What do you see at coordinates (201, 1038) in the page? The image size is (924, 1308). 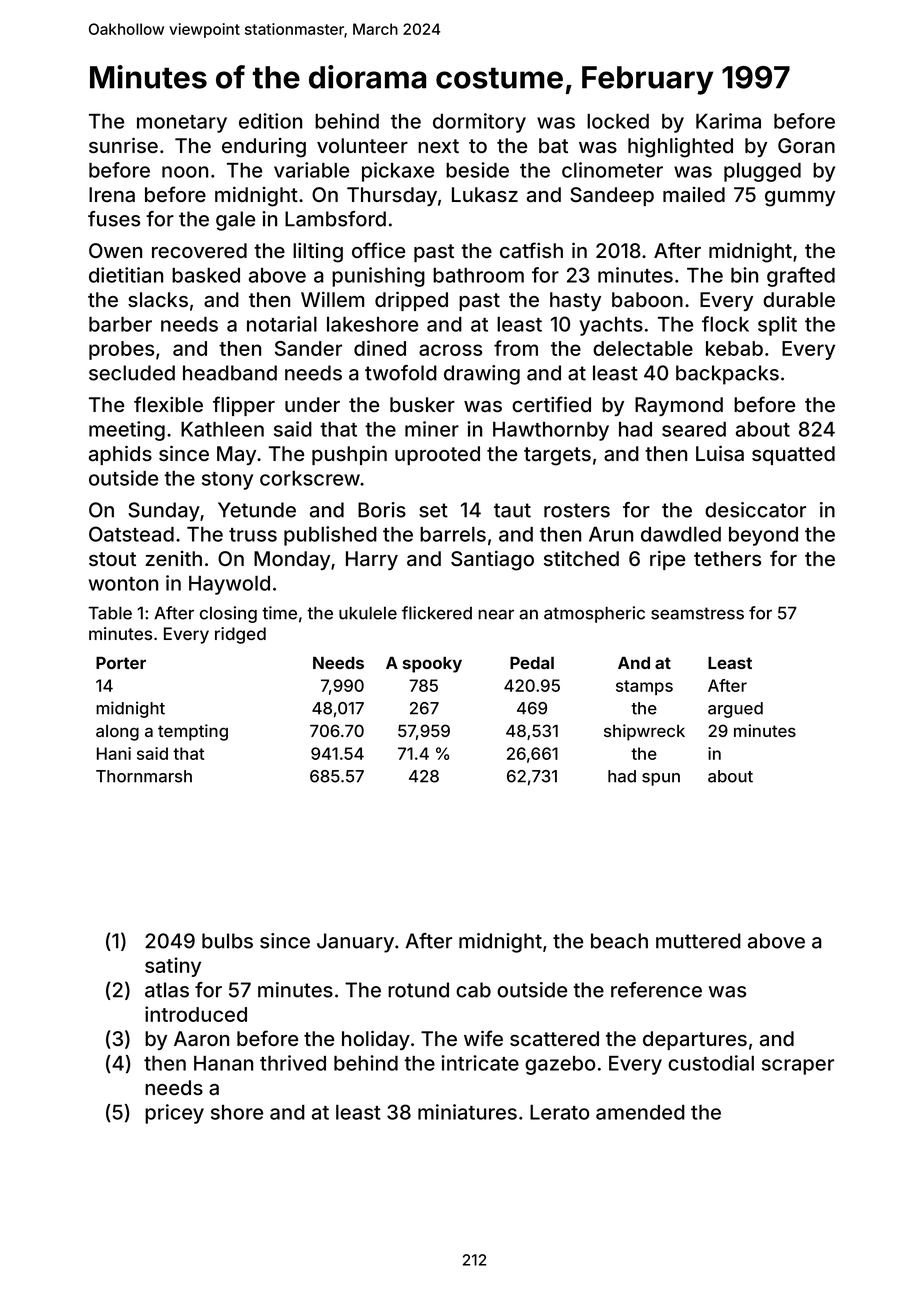 I see `Aaron` at bounding box center [201, 1038].
